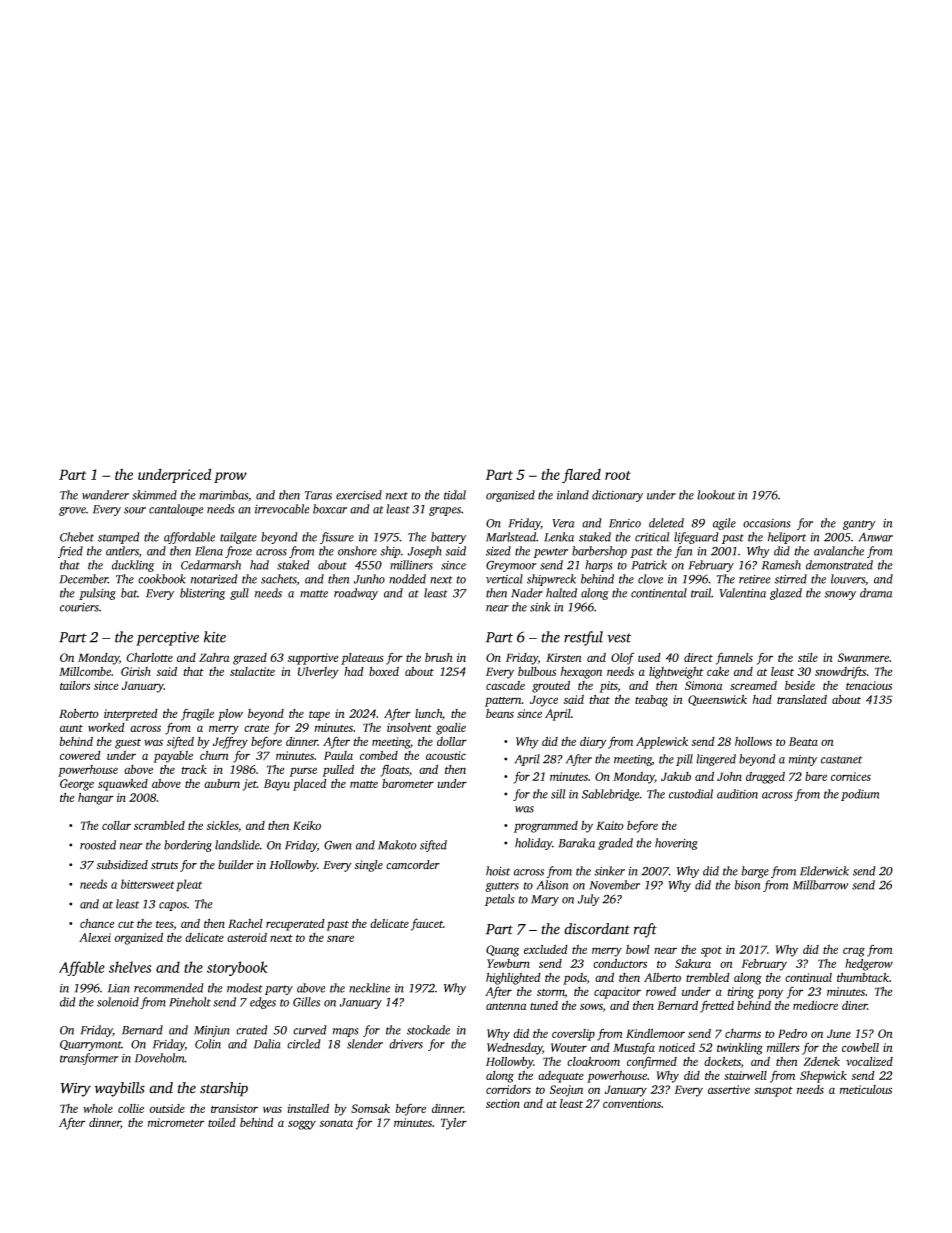 The height and width of the image is (1233, 952). What do you see at coordinates (716, 495) in the image?
I see `lookout` at bounding box center [716, 495].
